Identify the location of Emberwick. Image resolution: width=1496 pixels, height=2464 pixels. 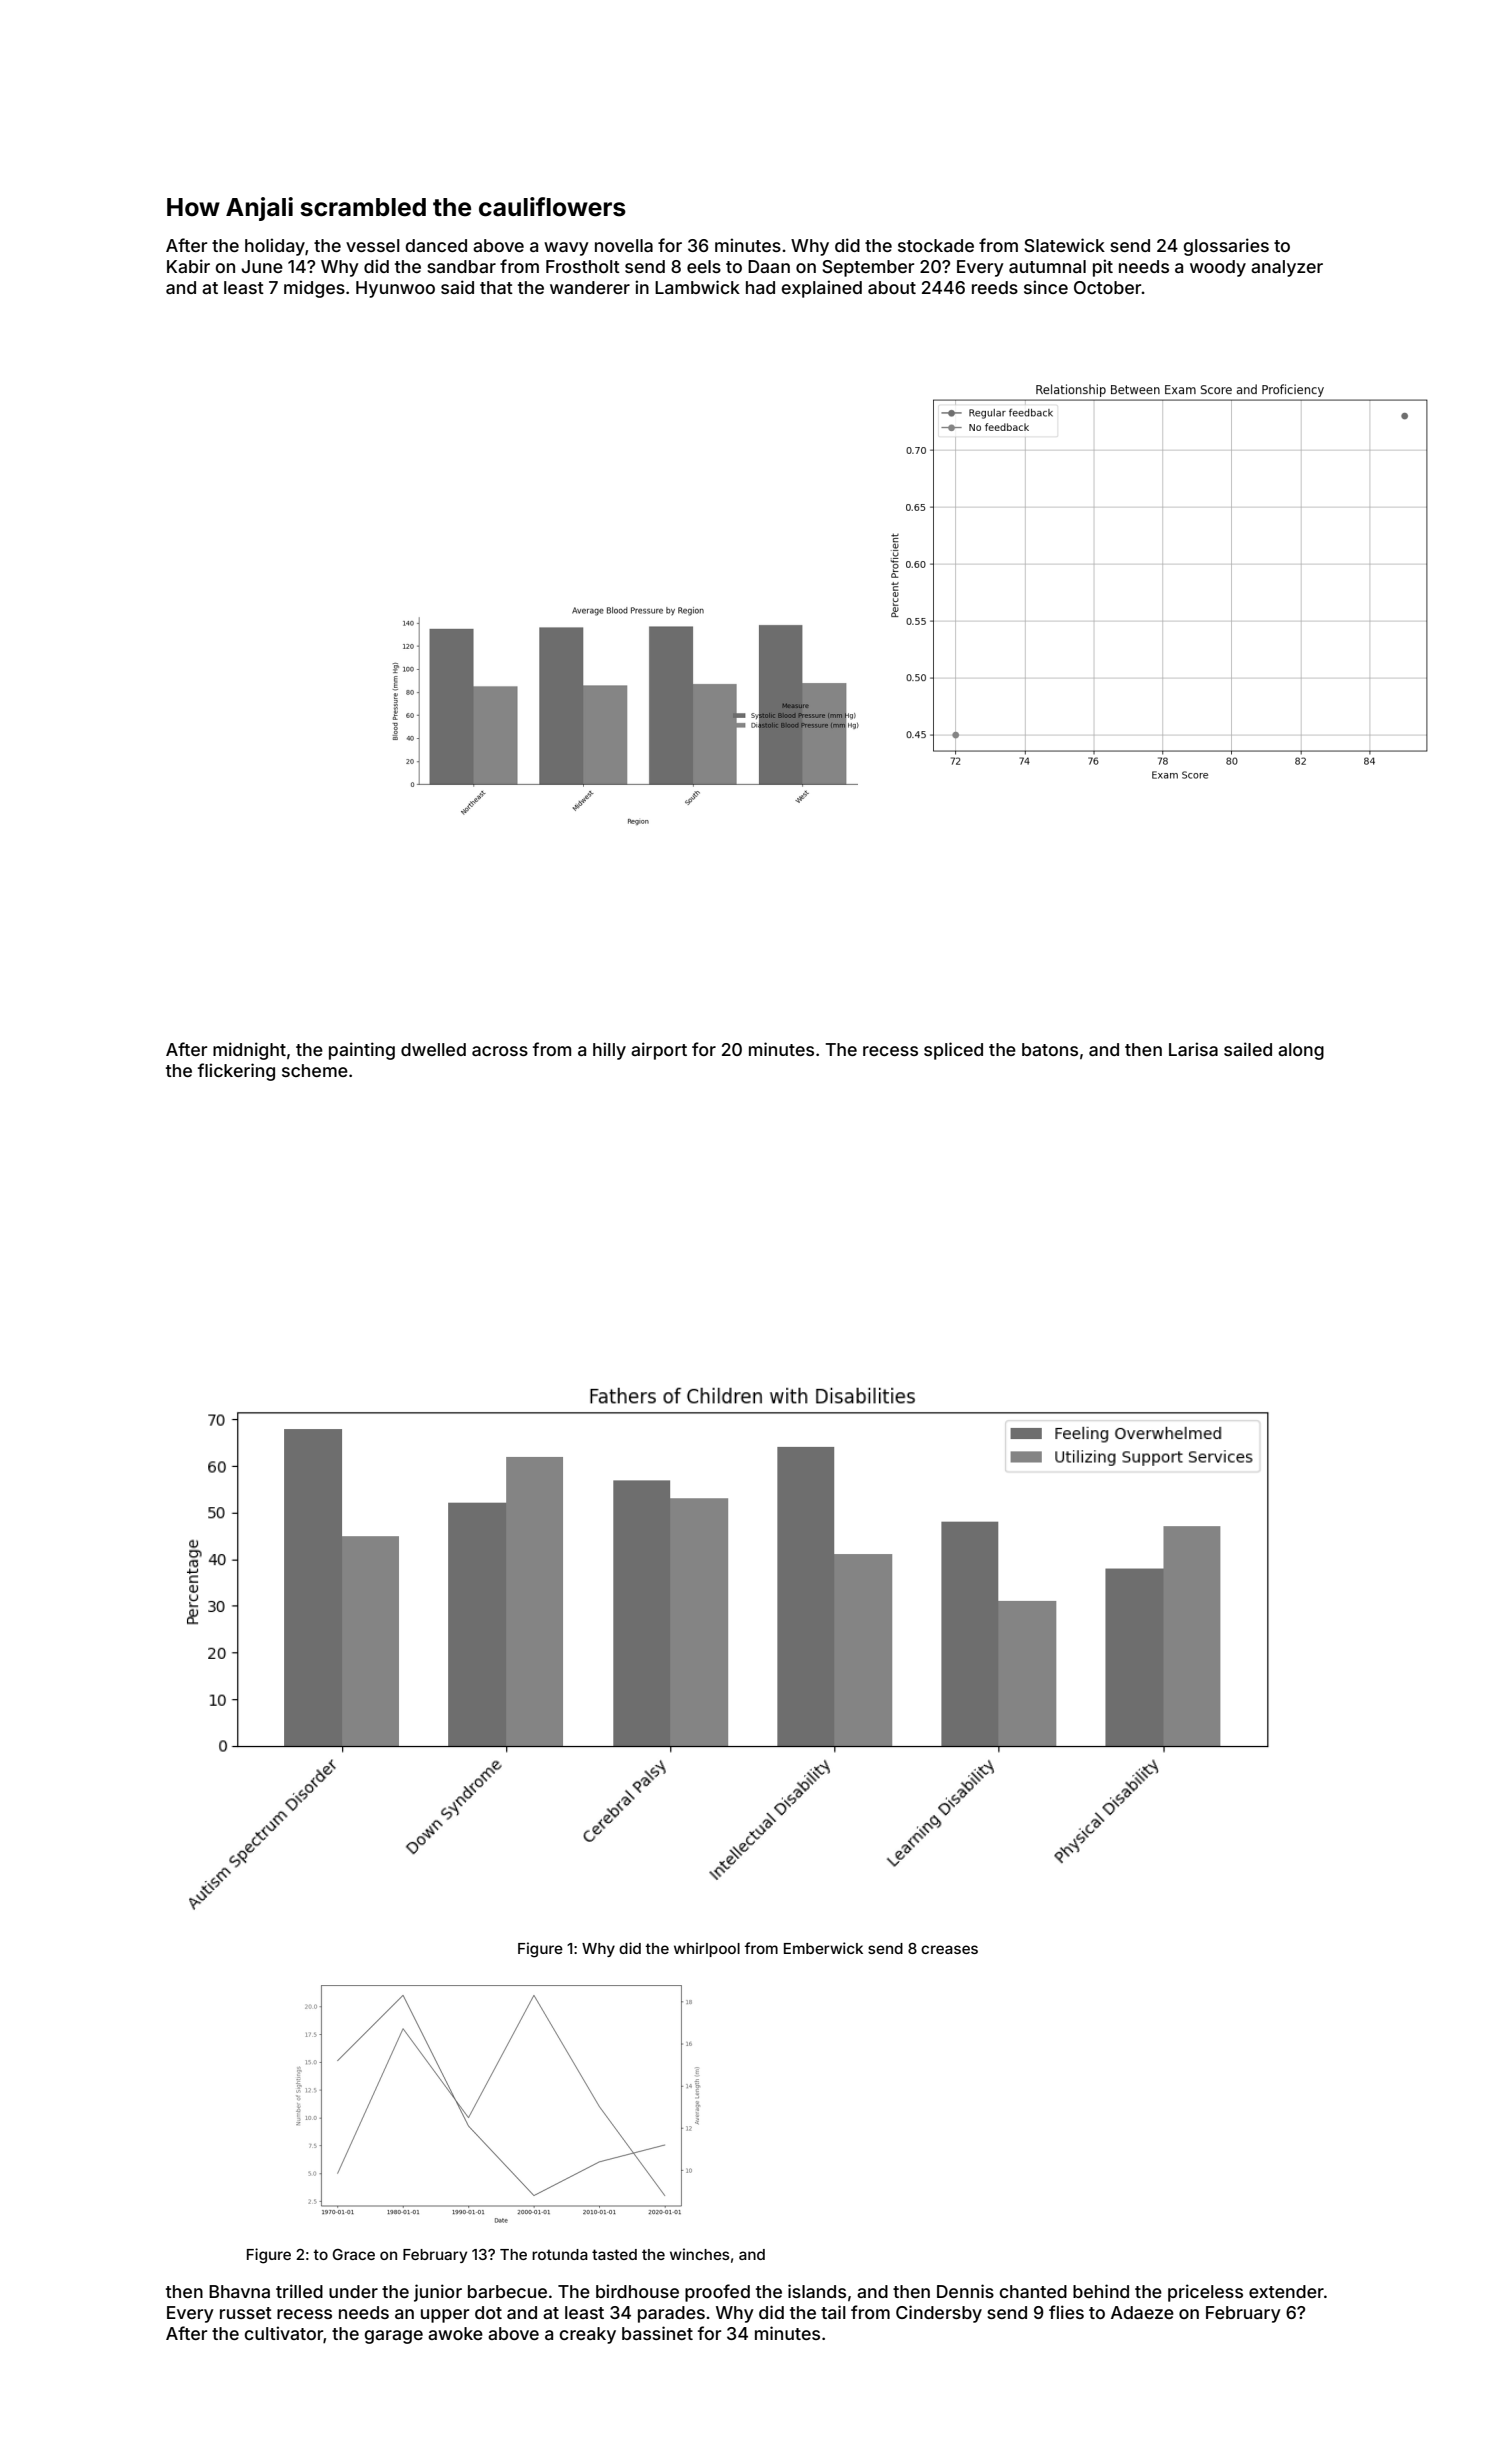
(823, 1948).
